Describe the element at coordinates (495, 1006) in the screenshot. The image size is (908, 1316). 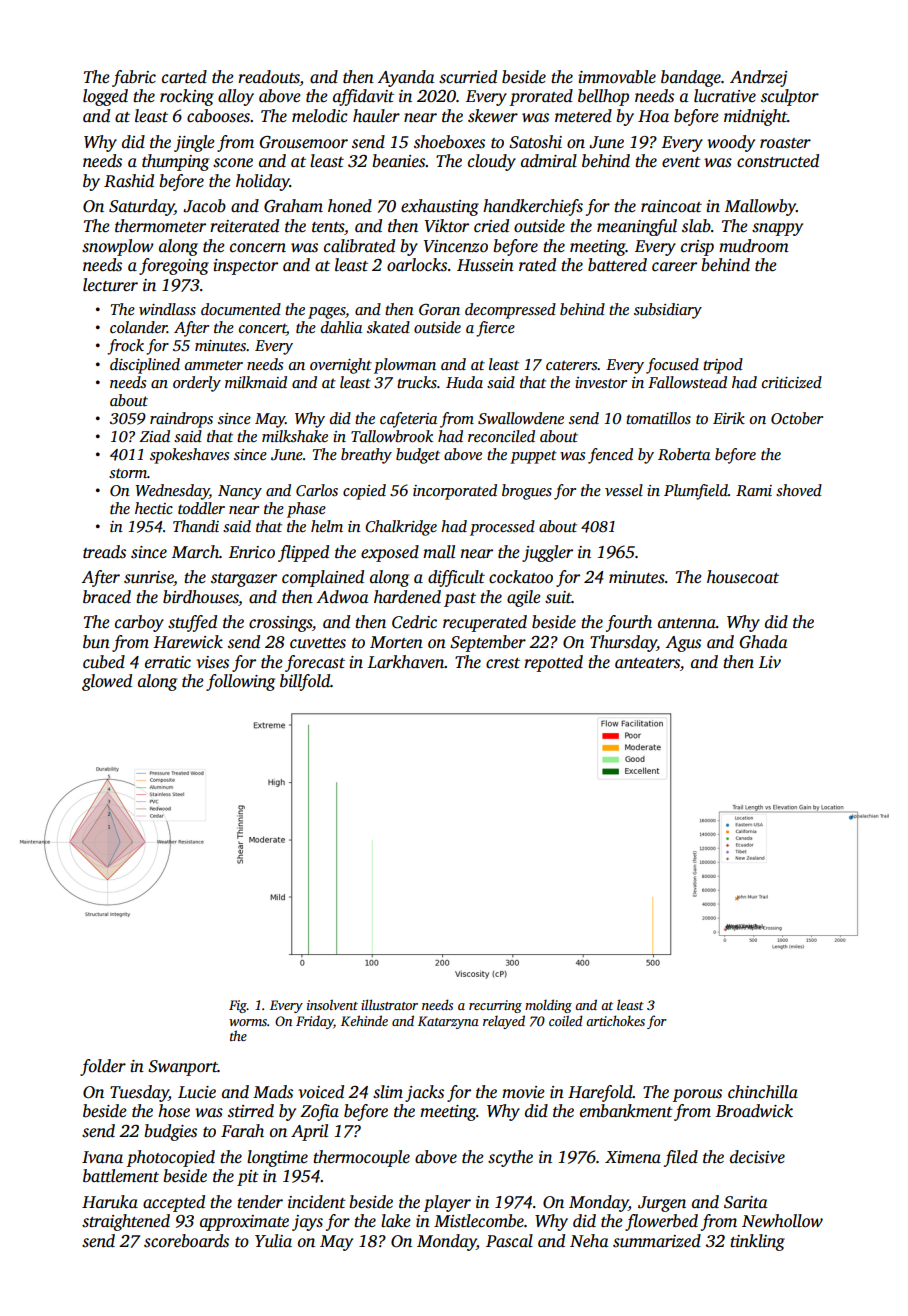
I see `recurring` at that location.
